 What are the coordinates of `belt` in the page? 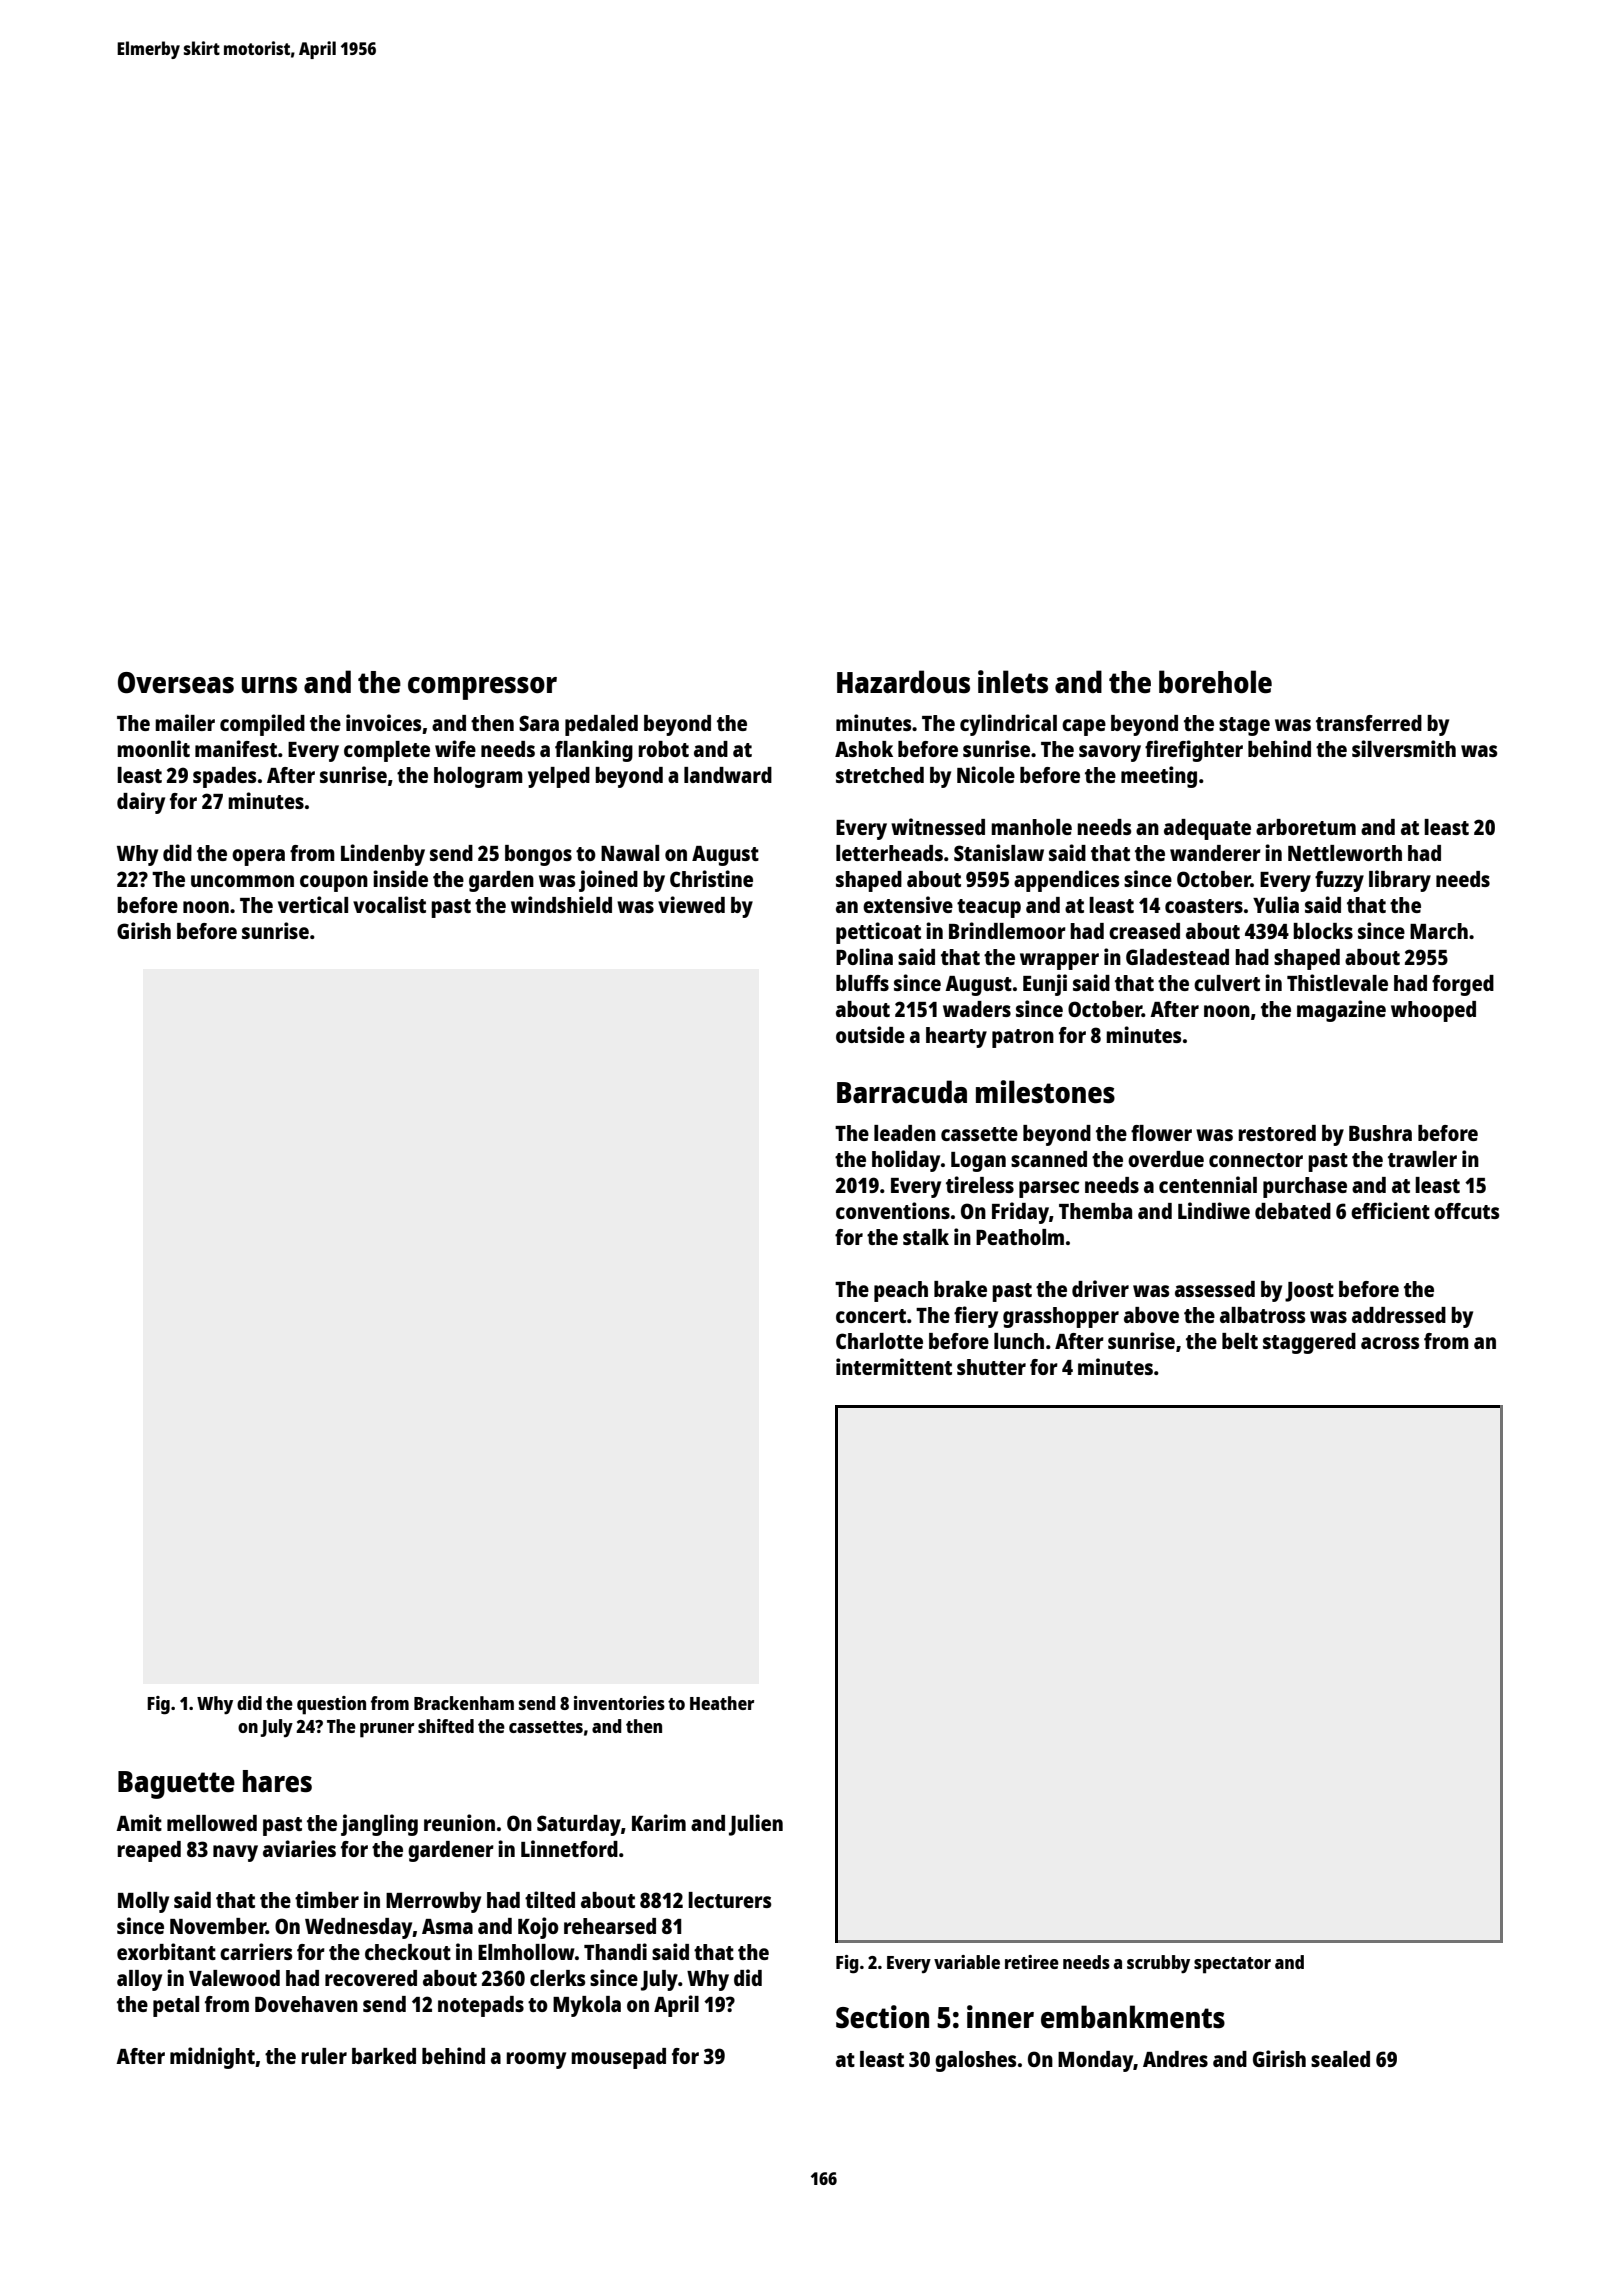 It's located at (1240, 1341).
